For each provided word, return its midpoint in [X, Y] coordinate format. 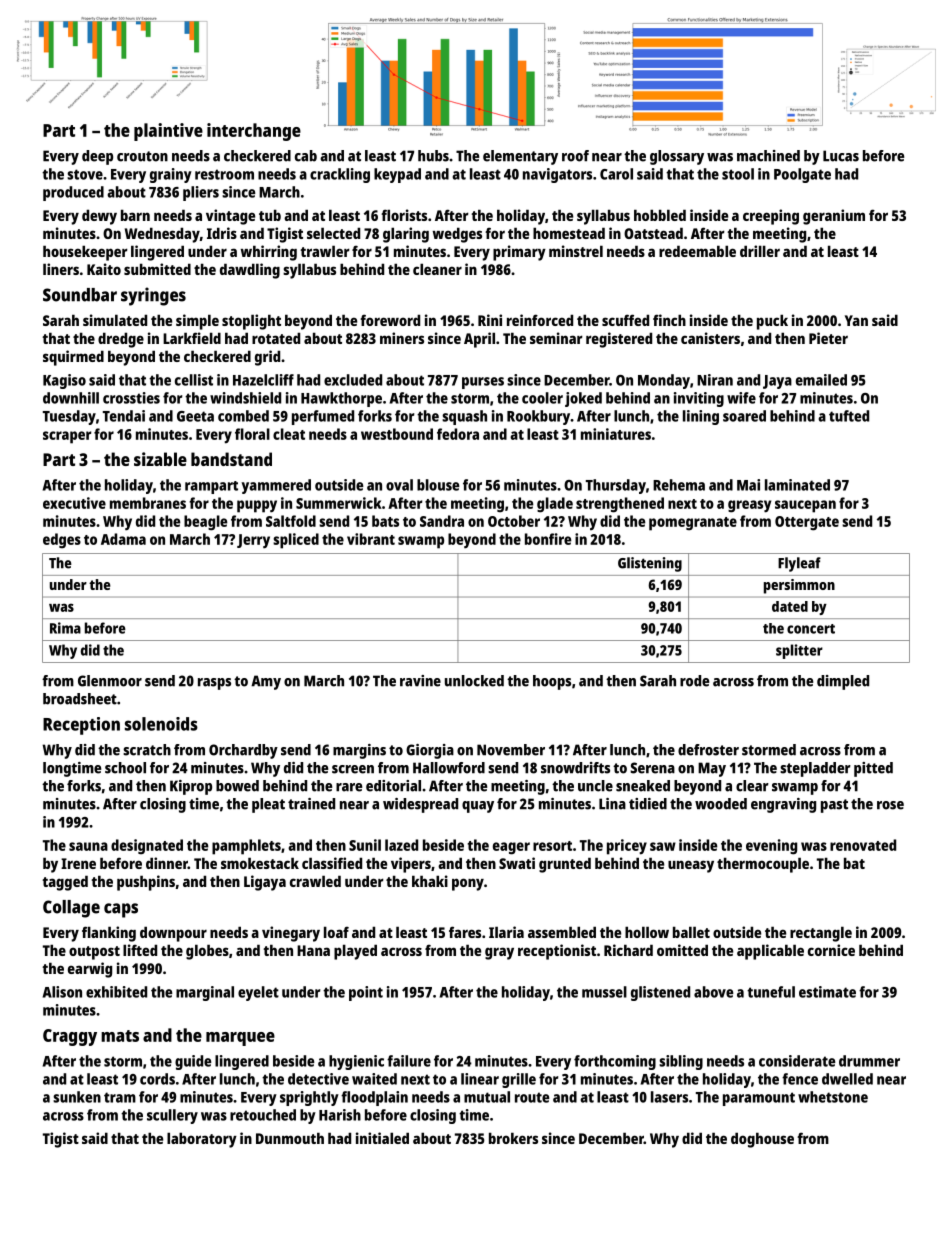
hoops [552, 682]
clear [752, 786]
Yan [856, 320]
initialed [382, 1138]
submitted [157, 269]
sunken [77, 1097]
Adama [123, 539]
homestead [569, 233]
